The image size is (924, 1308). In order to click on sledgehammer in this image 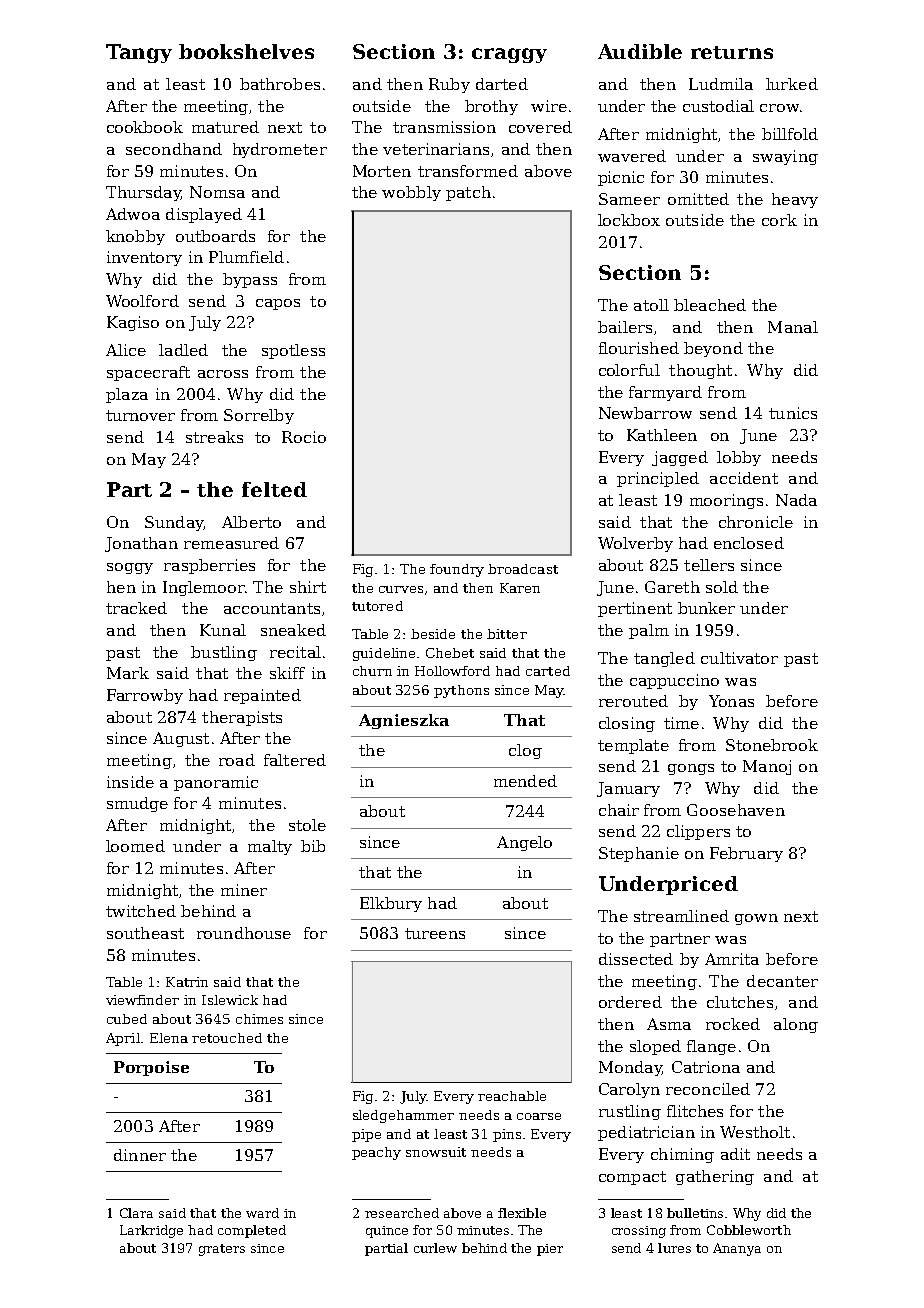, I will do `click(403, 1116)`.
